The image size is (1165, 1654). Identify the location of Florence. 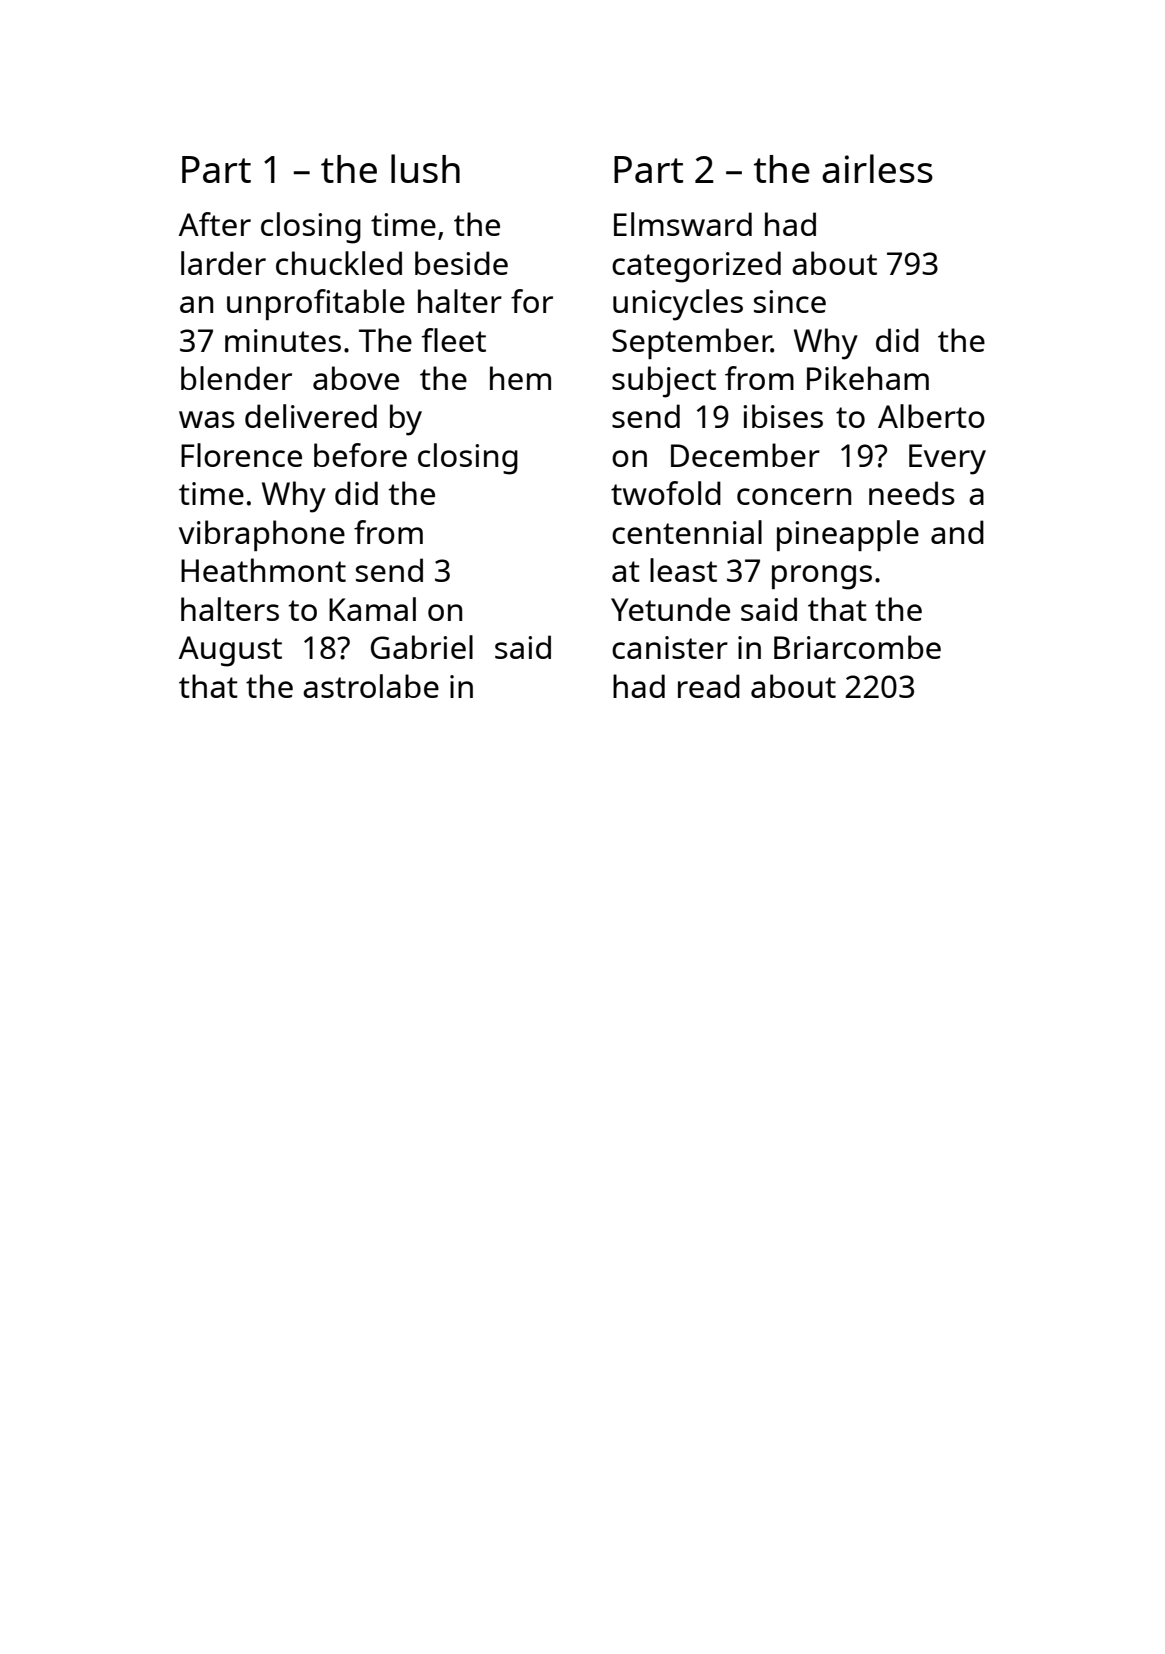
(241, 455).
